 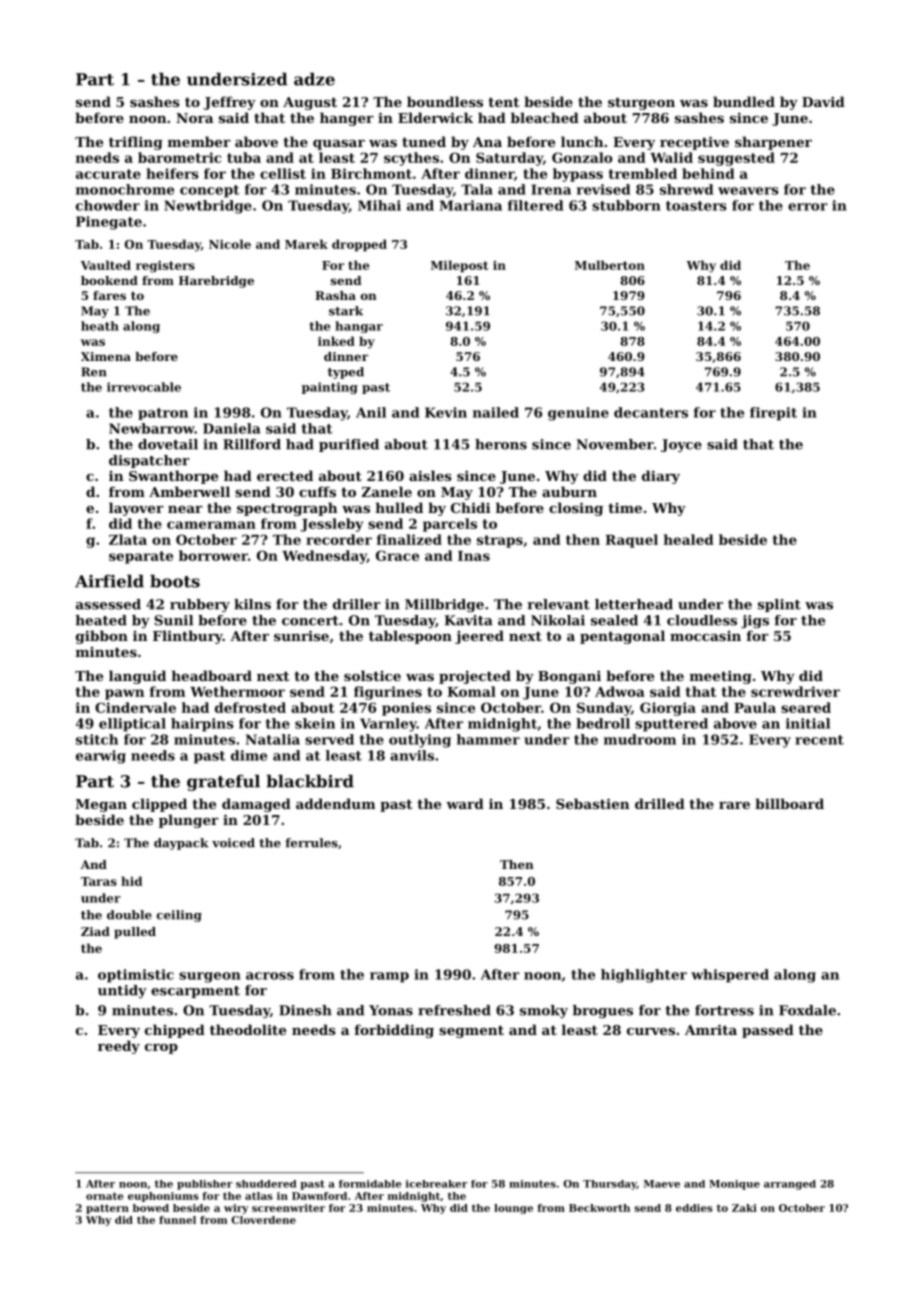 I want to click on tent, so click(x=504, y=102).
